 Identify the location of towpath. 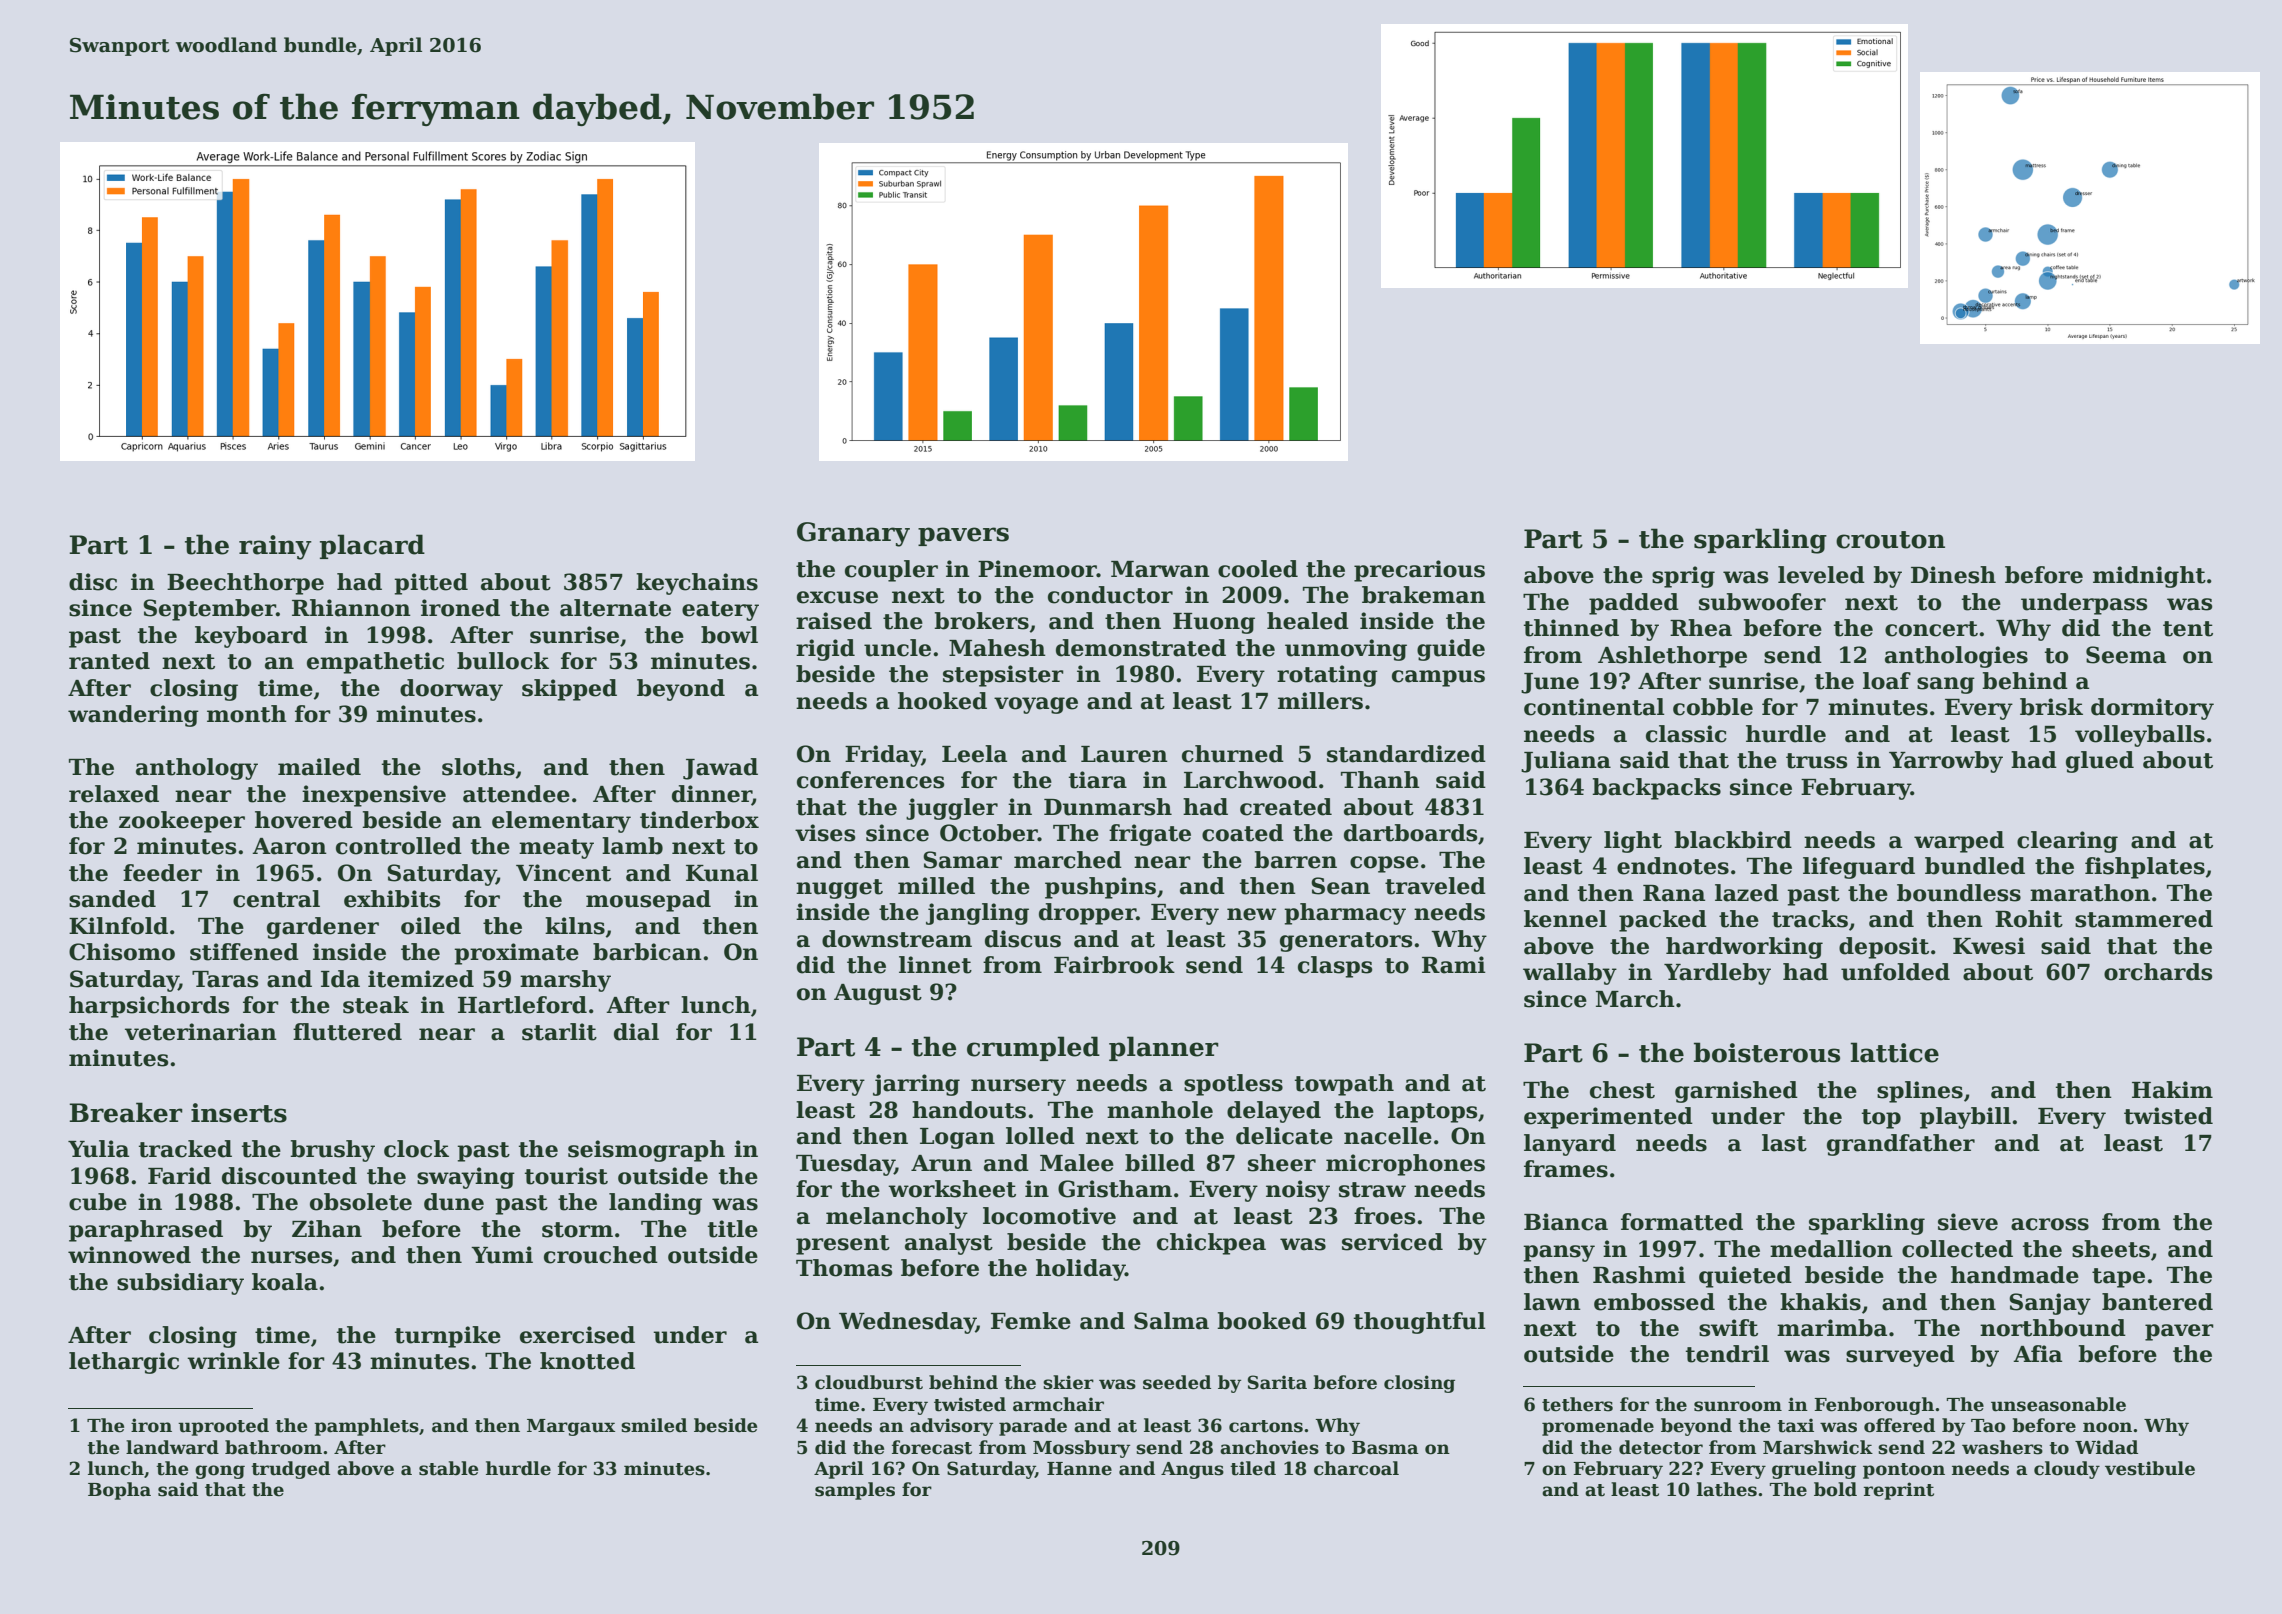
(1344, 1085).
